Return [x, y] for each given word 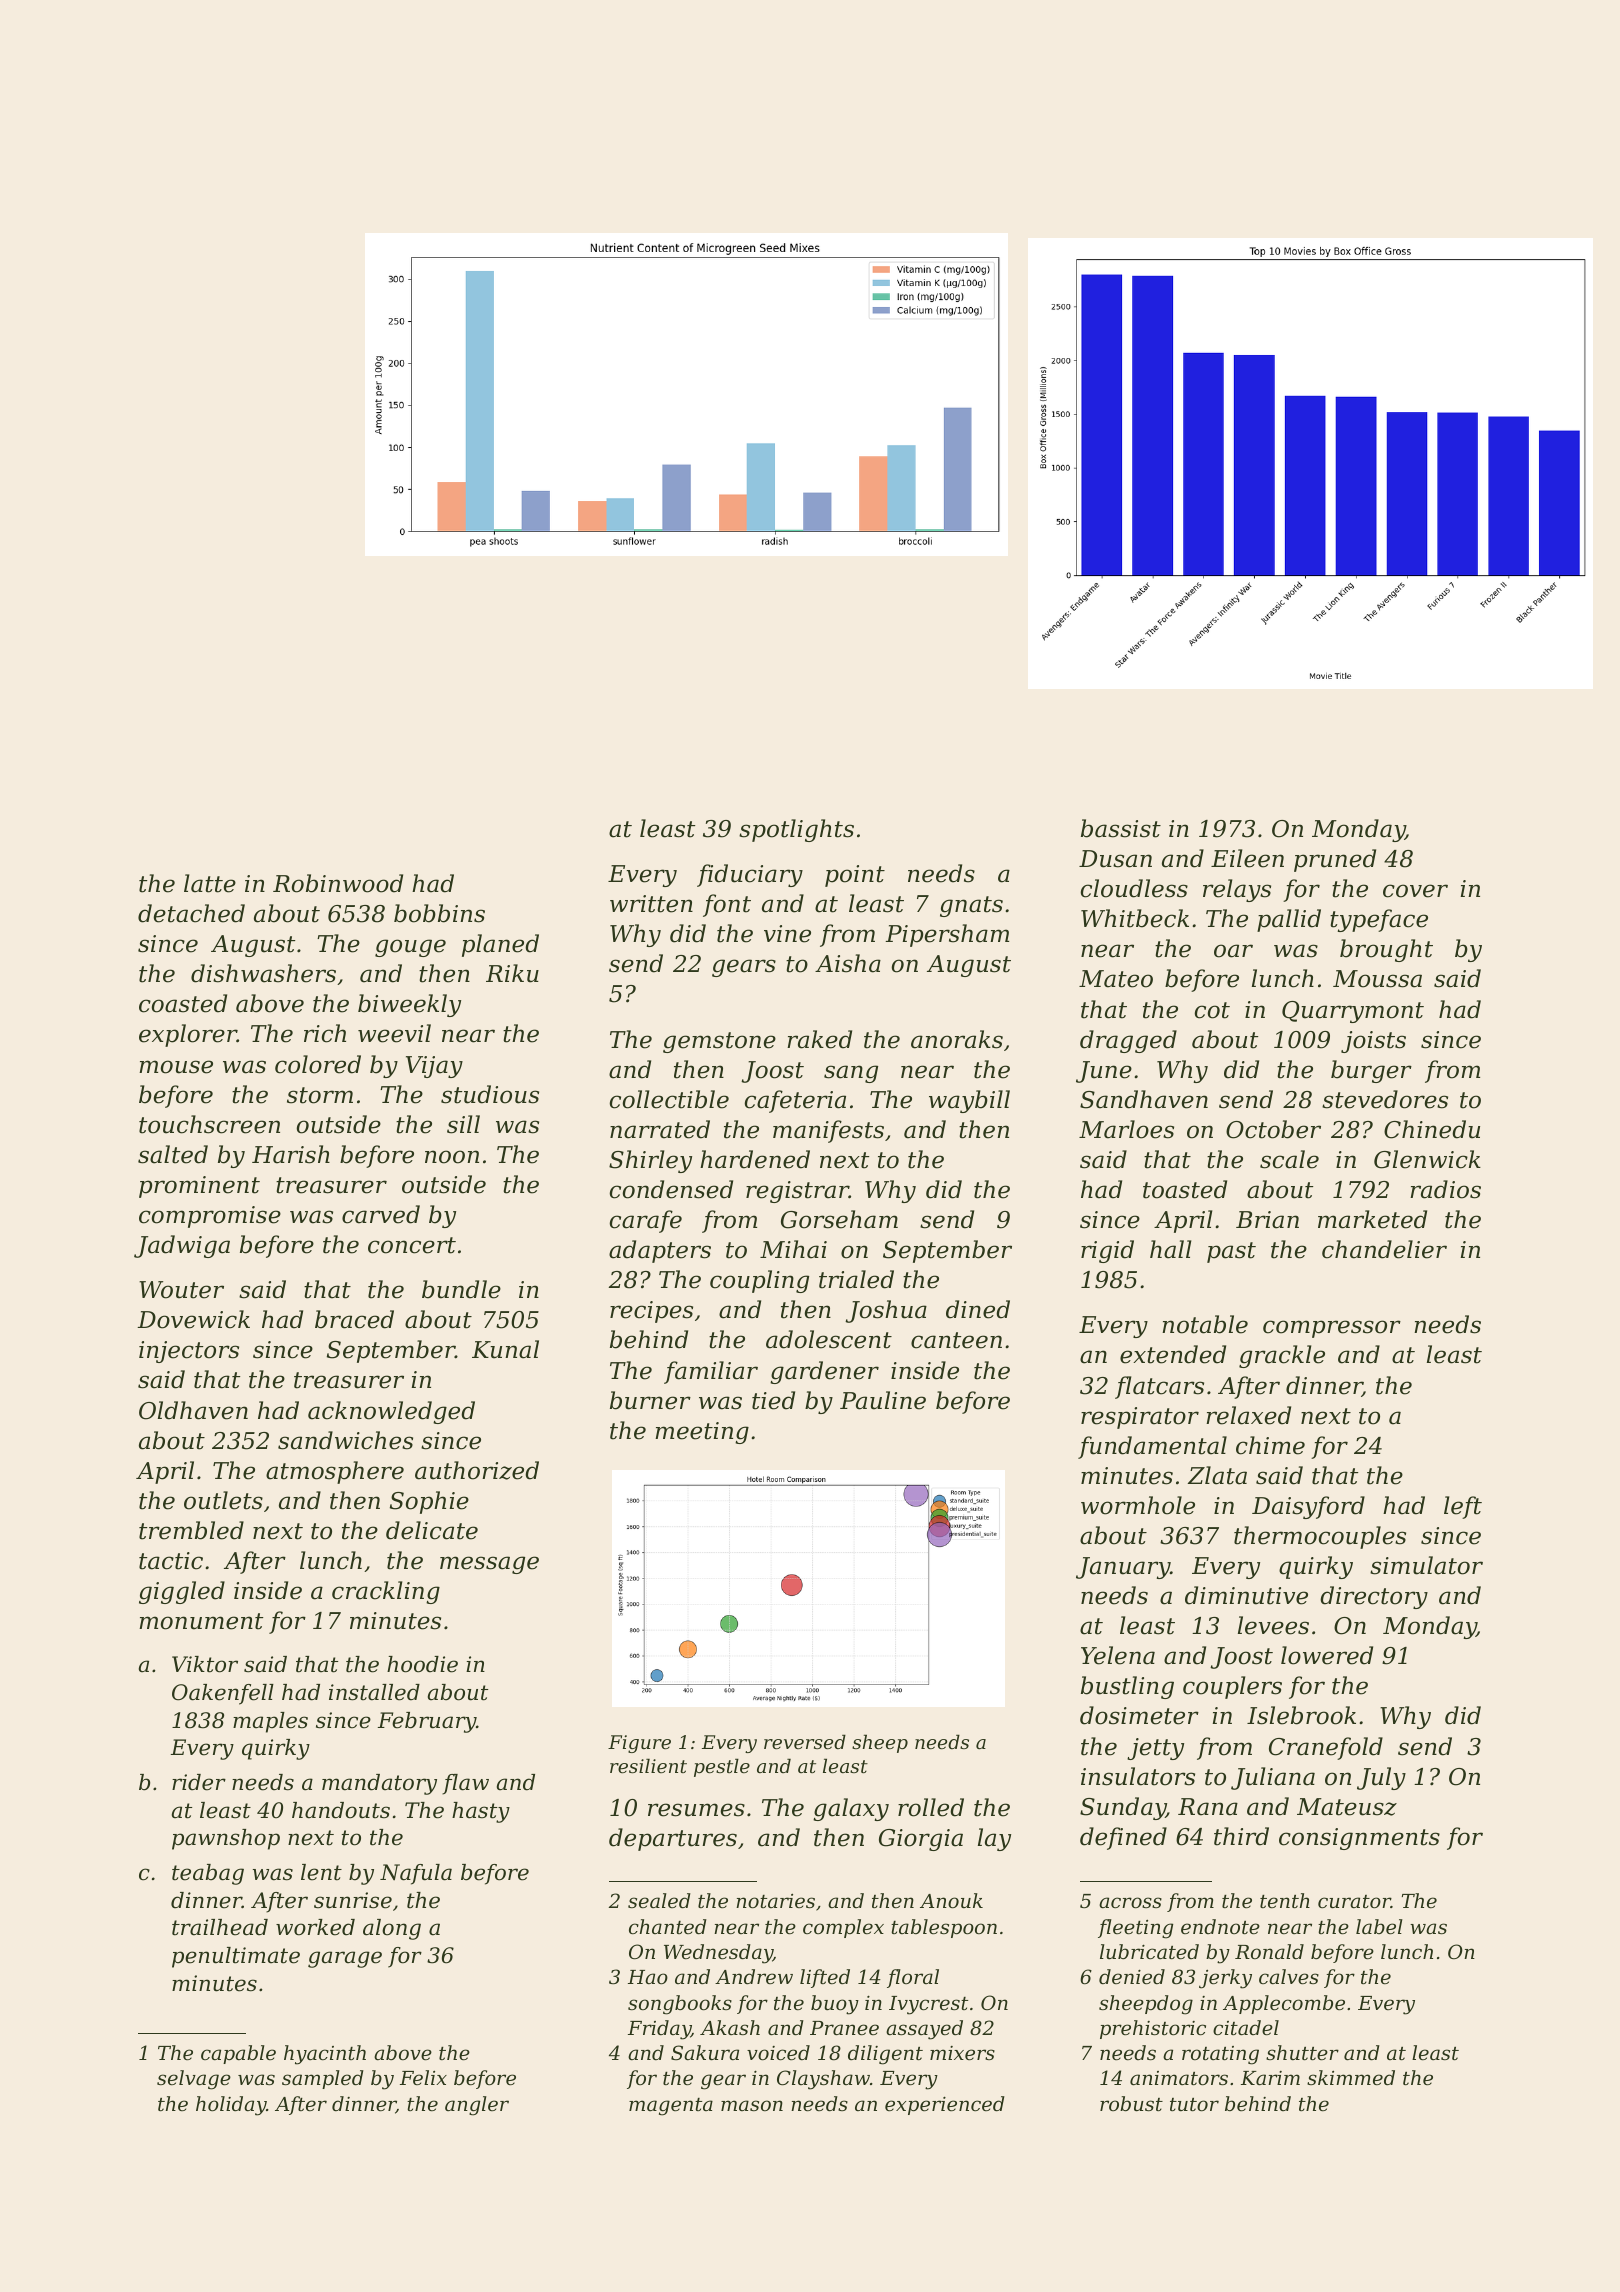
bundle [461, 1289]
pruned [1335, 860]
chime [1270, 1445]
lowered [1327, 1655]
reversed [805, 1741]
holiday [231, 2106]
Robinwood [338, 883]
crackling [386, 1592]
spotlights [796, 830]
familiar [711, 1372]
